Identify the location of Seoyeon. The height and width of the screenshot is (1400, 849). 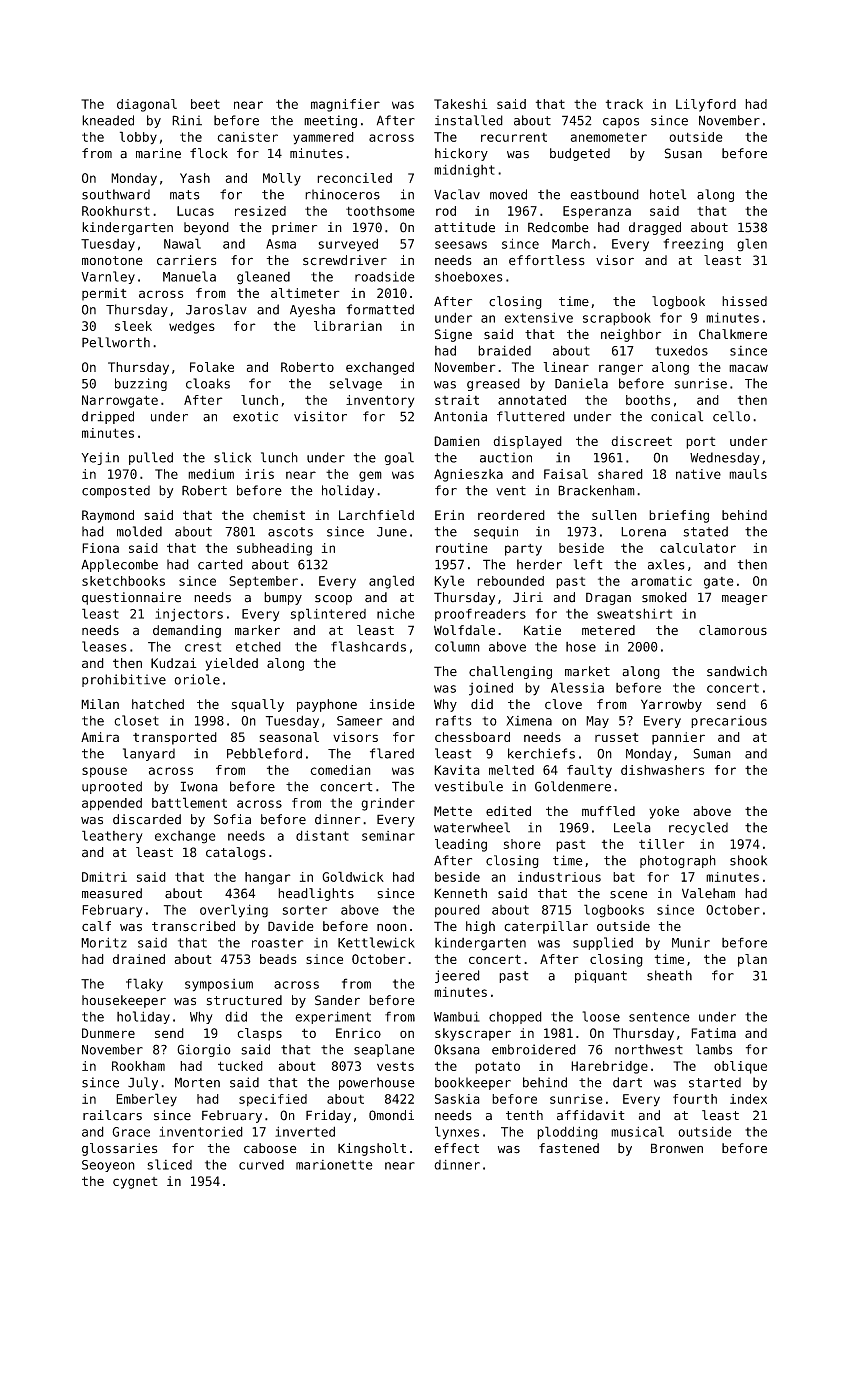
(108, 1166).
